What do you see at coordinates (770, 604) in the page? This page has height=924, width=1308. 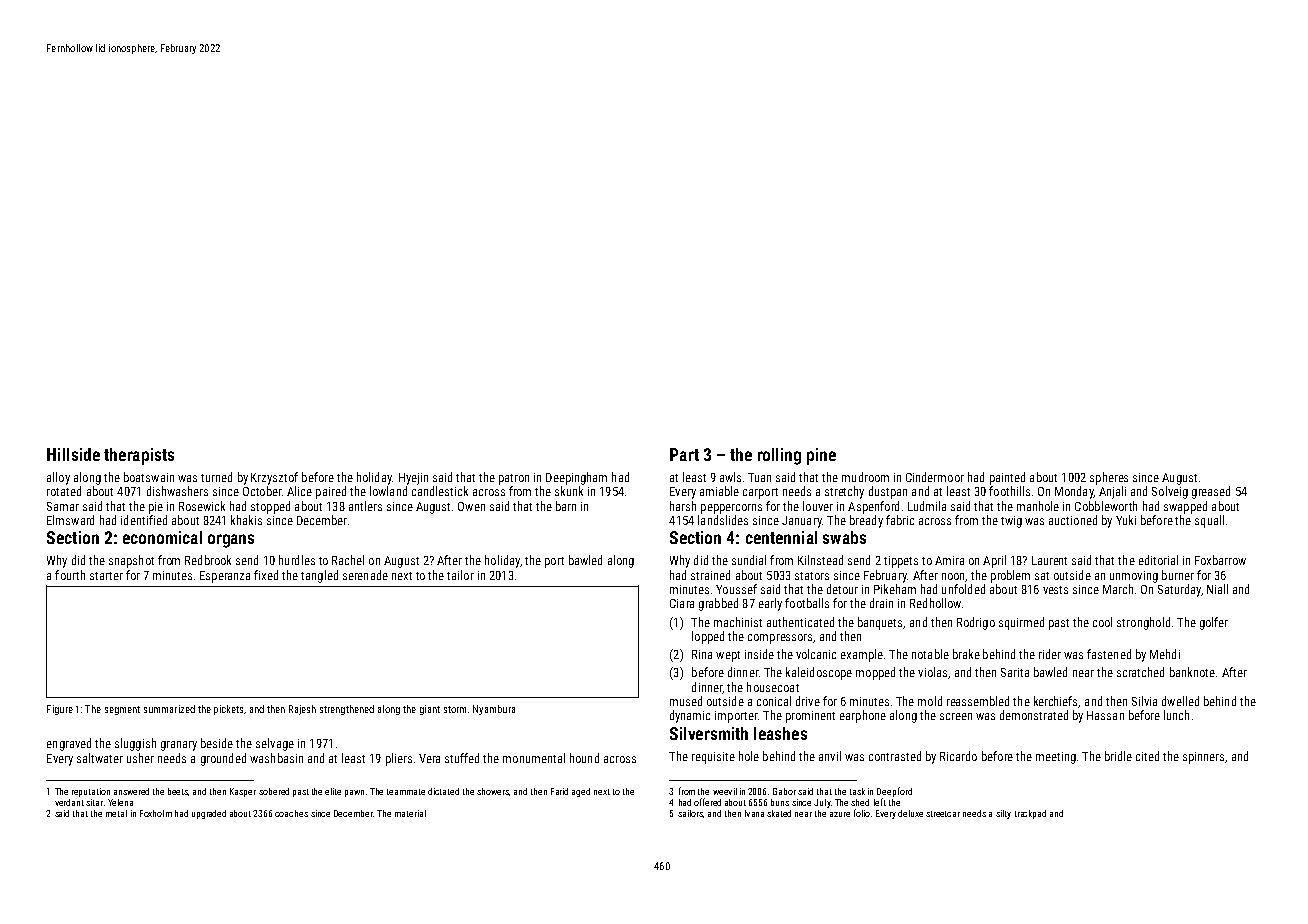 I see `early` at bounding box center [770, 604].
